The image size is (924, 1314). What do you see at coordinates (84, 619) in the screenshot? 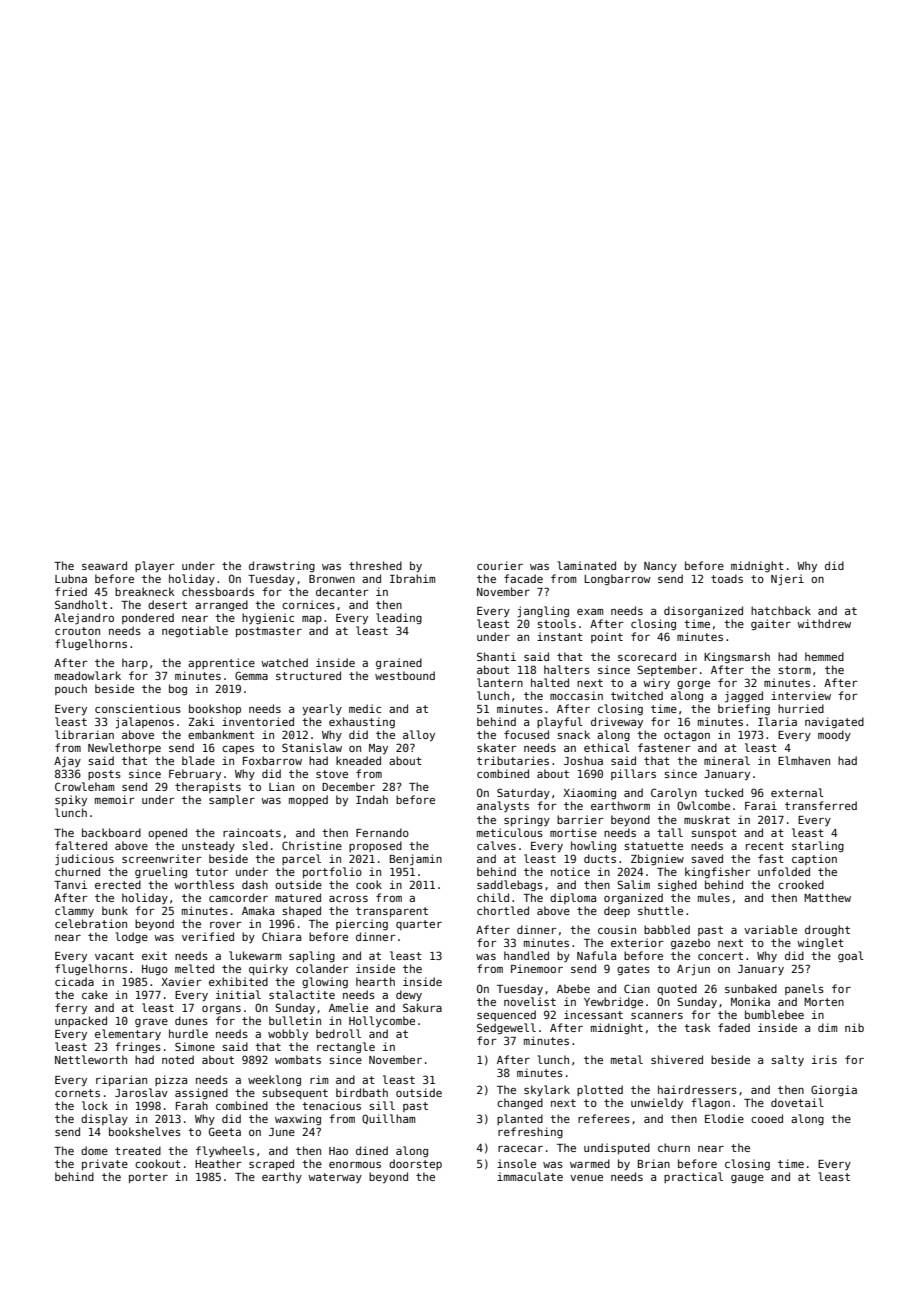
I see `Alejandro` at bounding box center [84, 619].
